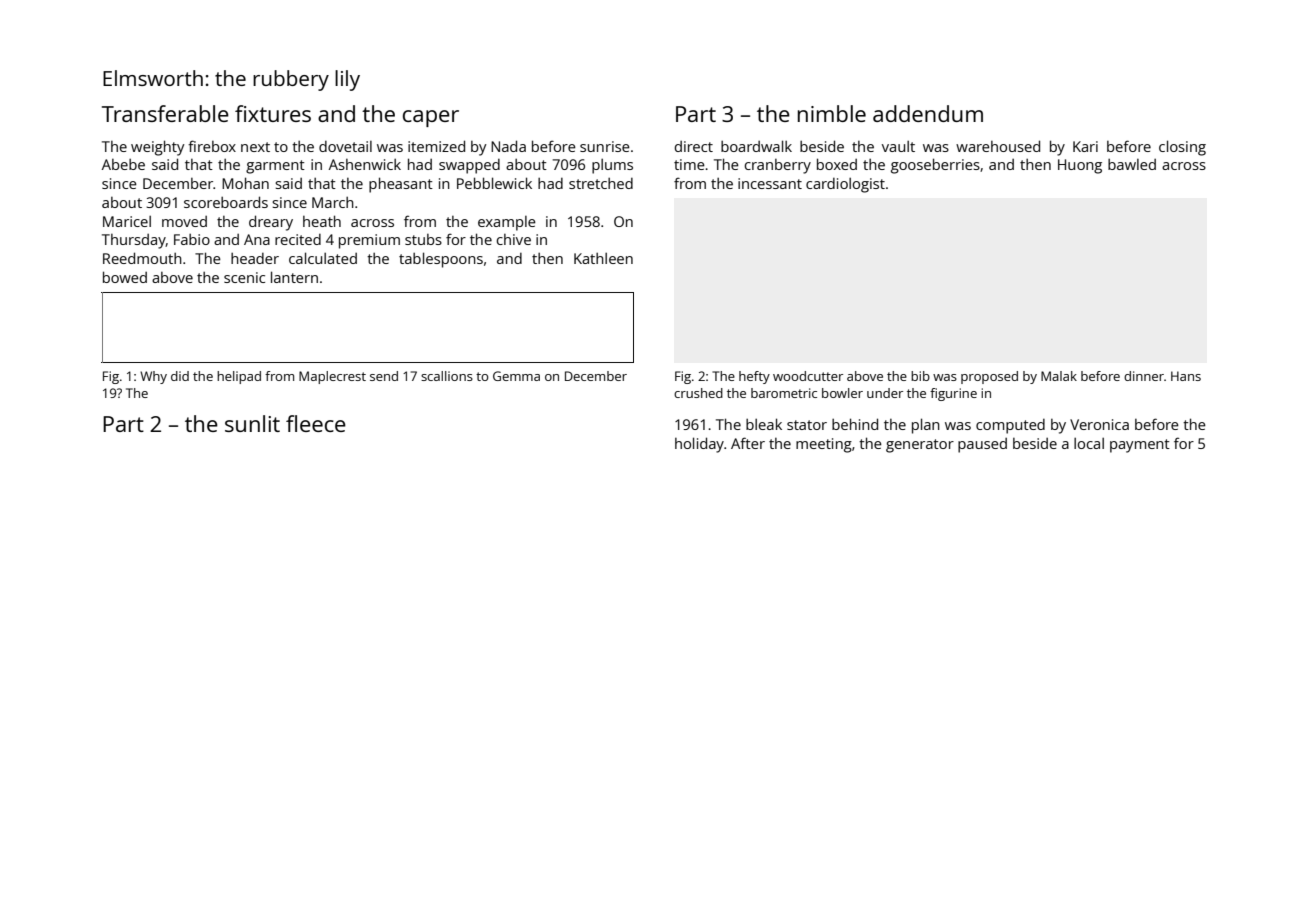 This screenshot has height=924, width=1308. I want to click on holiday, so click(699, 445).
